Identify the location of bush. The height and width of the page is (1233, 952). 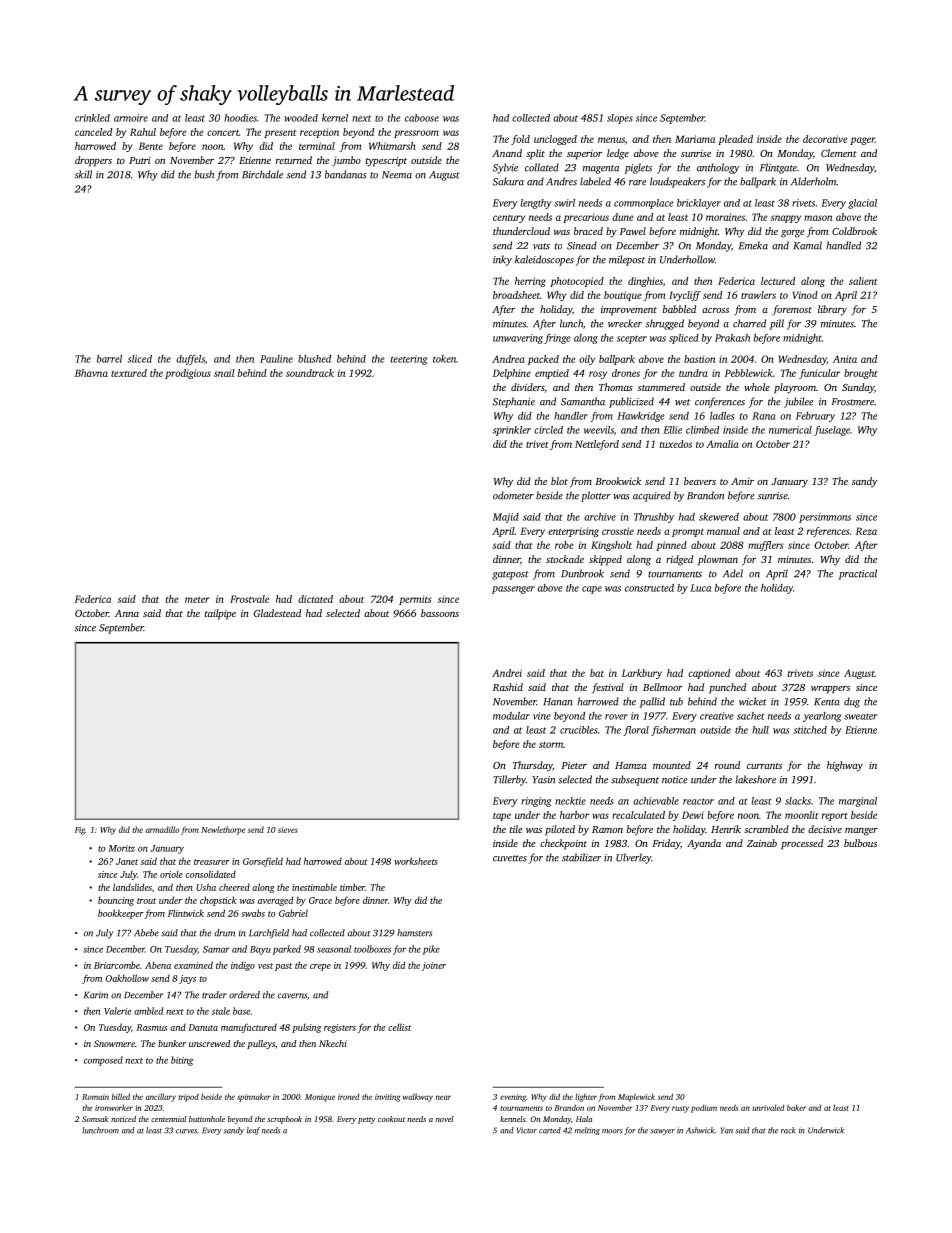
(204, 174).
